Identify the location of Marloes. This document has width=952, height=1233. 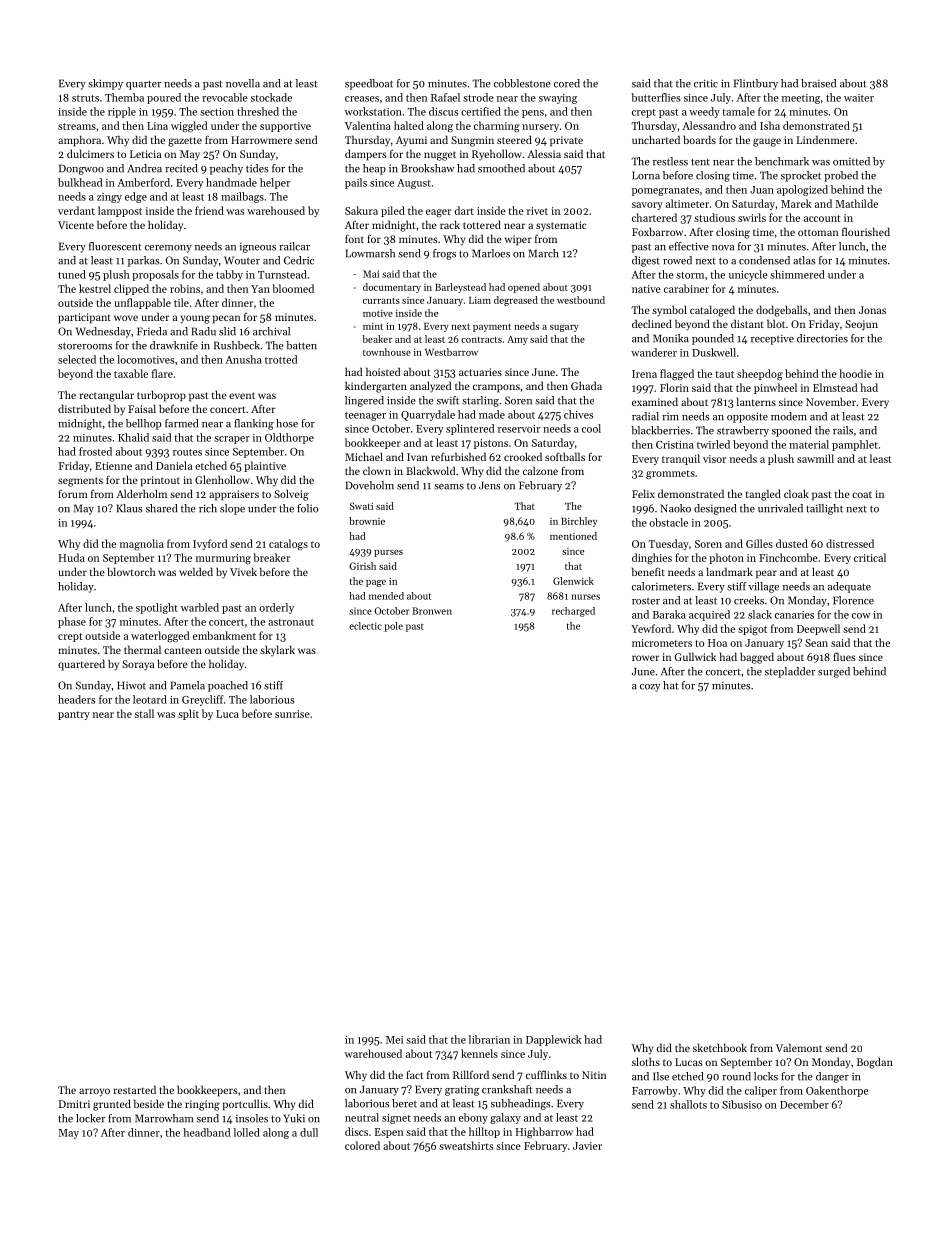
(491, 253).
